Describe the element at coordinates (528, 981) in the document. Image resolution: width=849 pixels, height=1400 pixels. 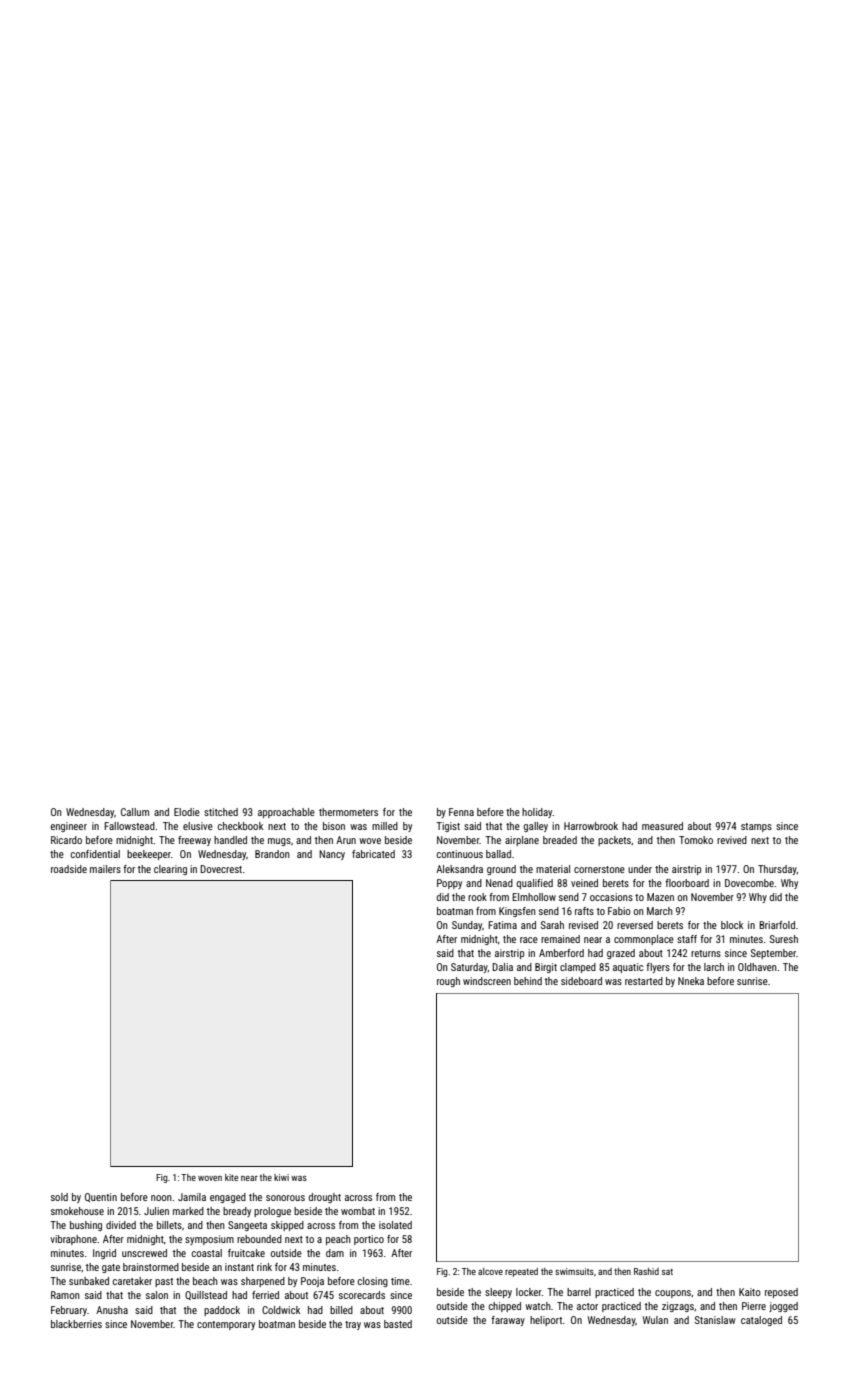
I see `behind` at that location.
